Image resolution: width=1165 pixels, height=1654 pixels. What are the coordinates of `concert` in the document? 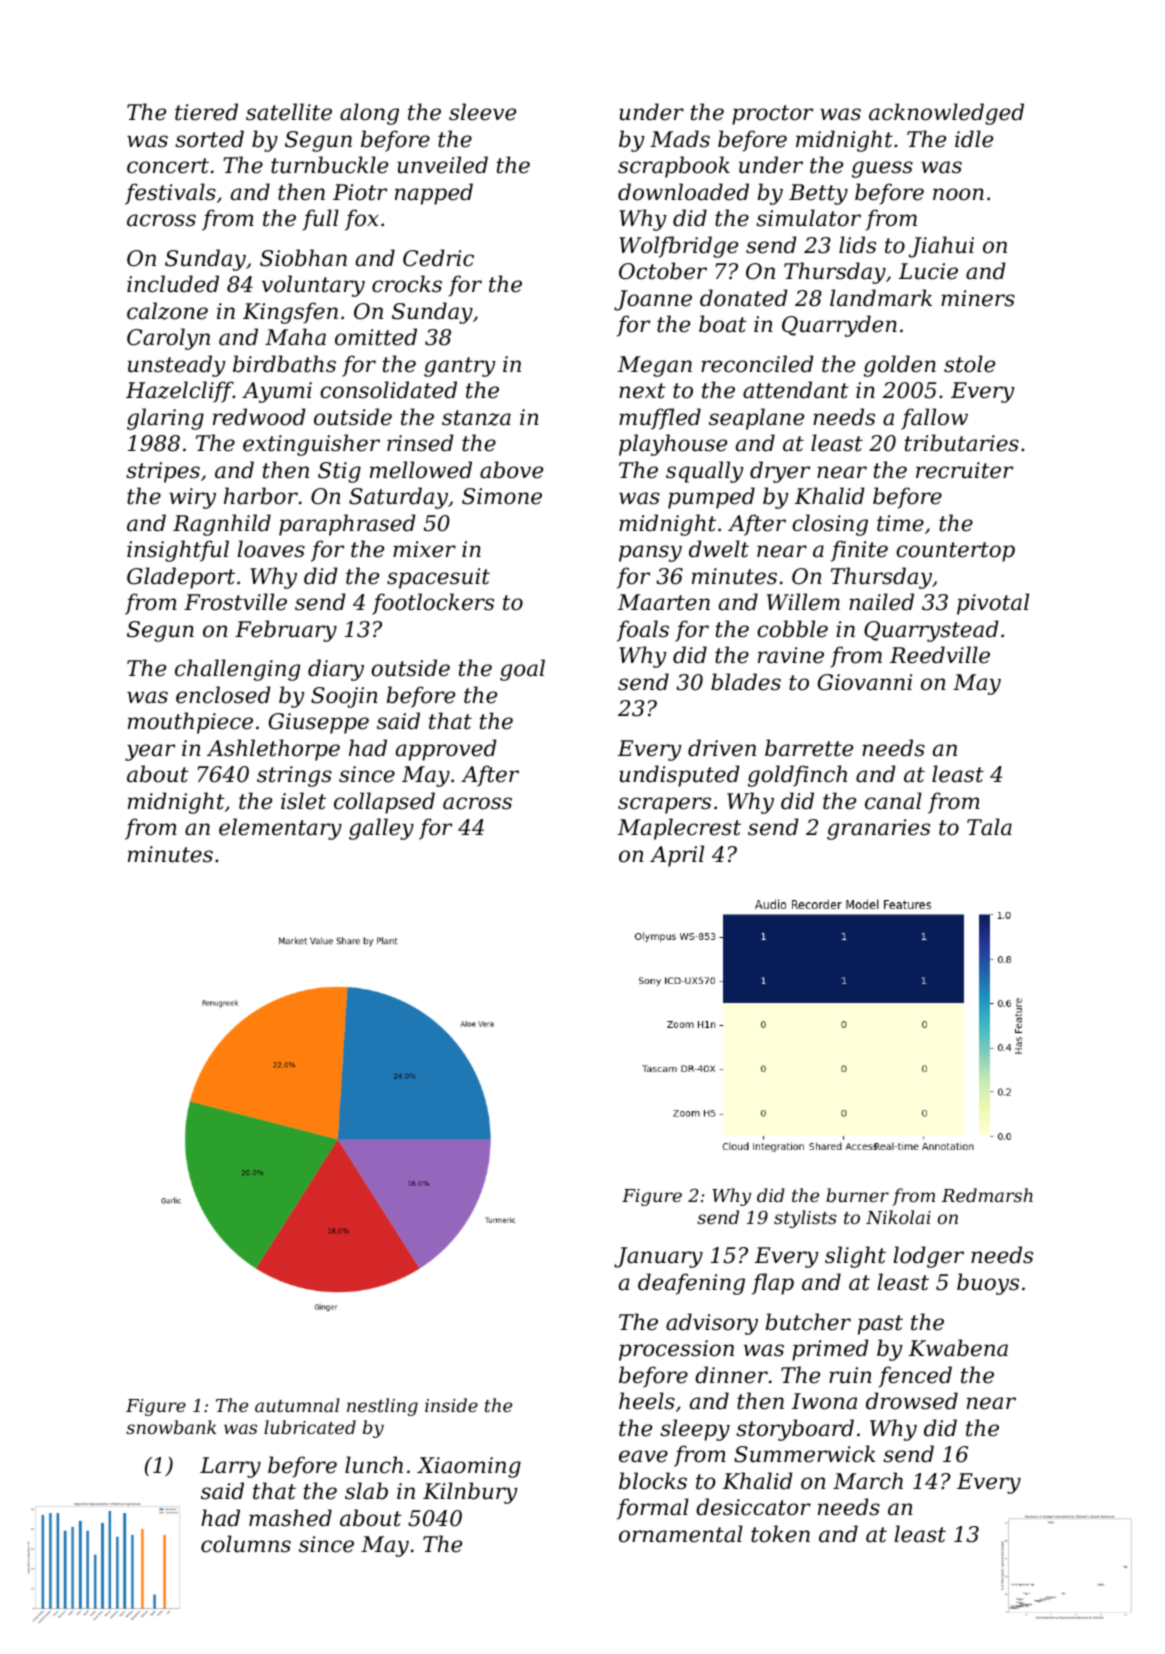 It's located at (168, 166).
